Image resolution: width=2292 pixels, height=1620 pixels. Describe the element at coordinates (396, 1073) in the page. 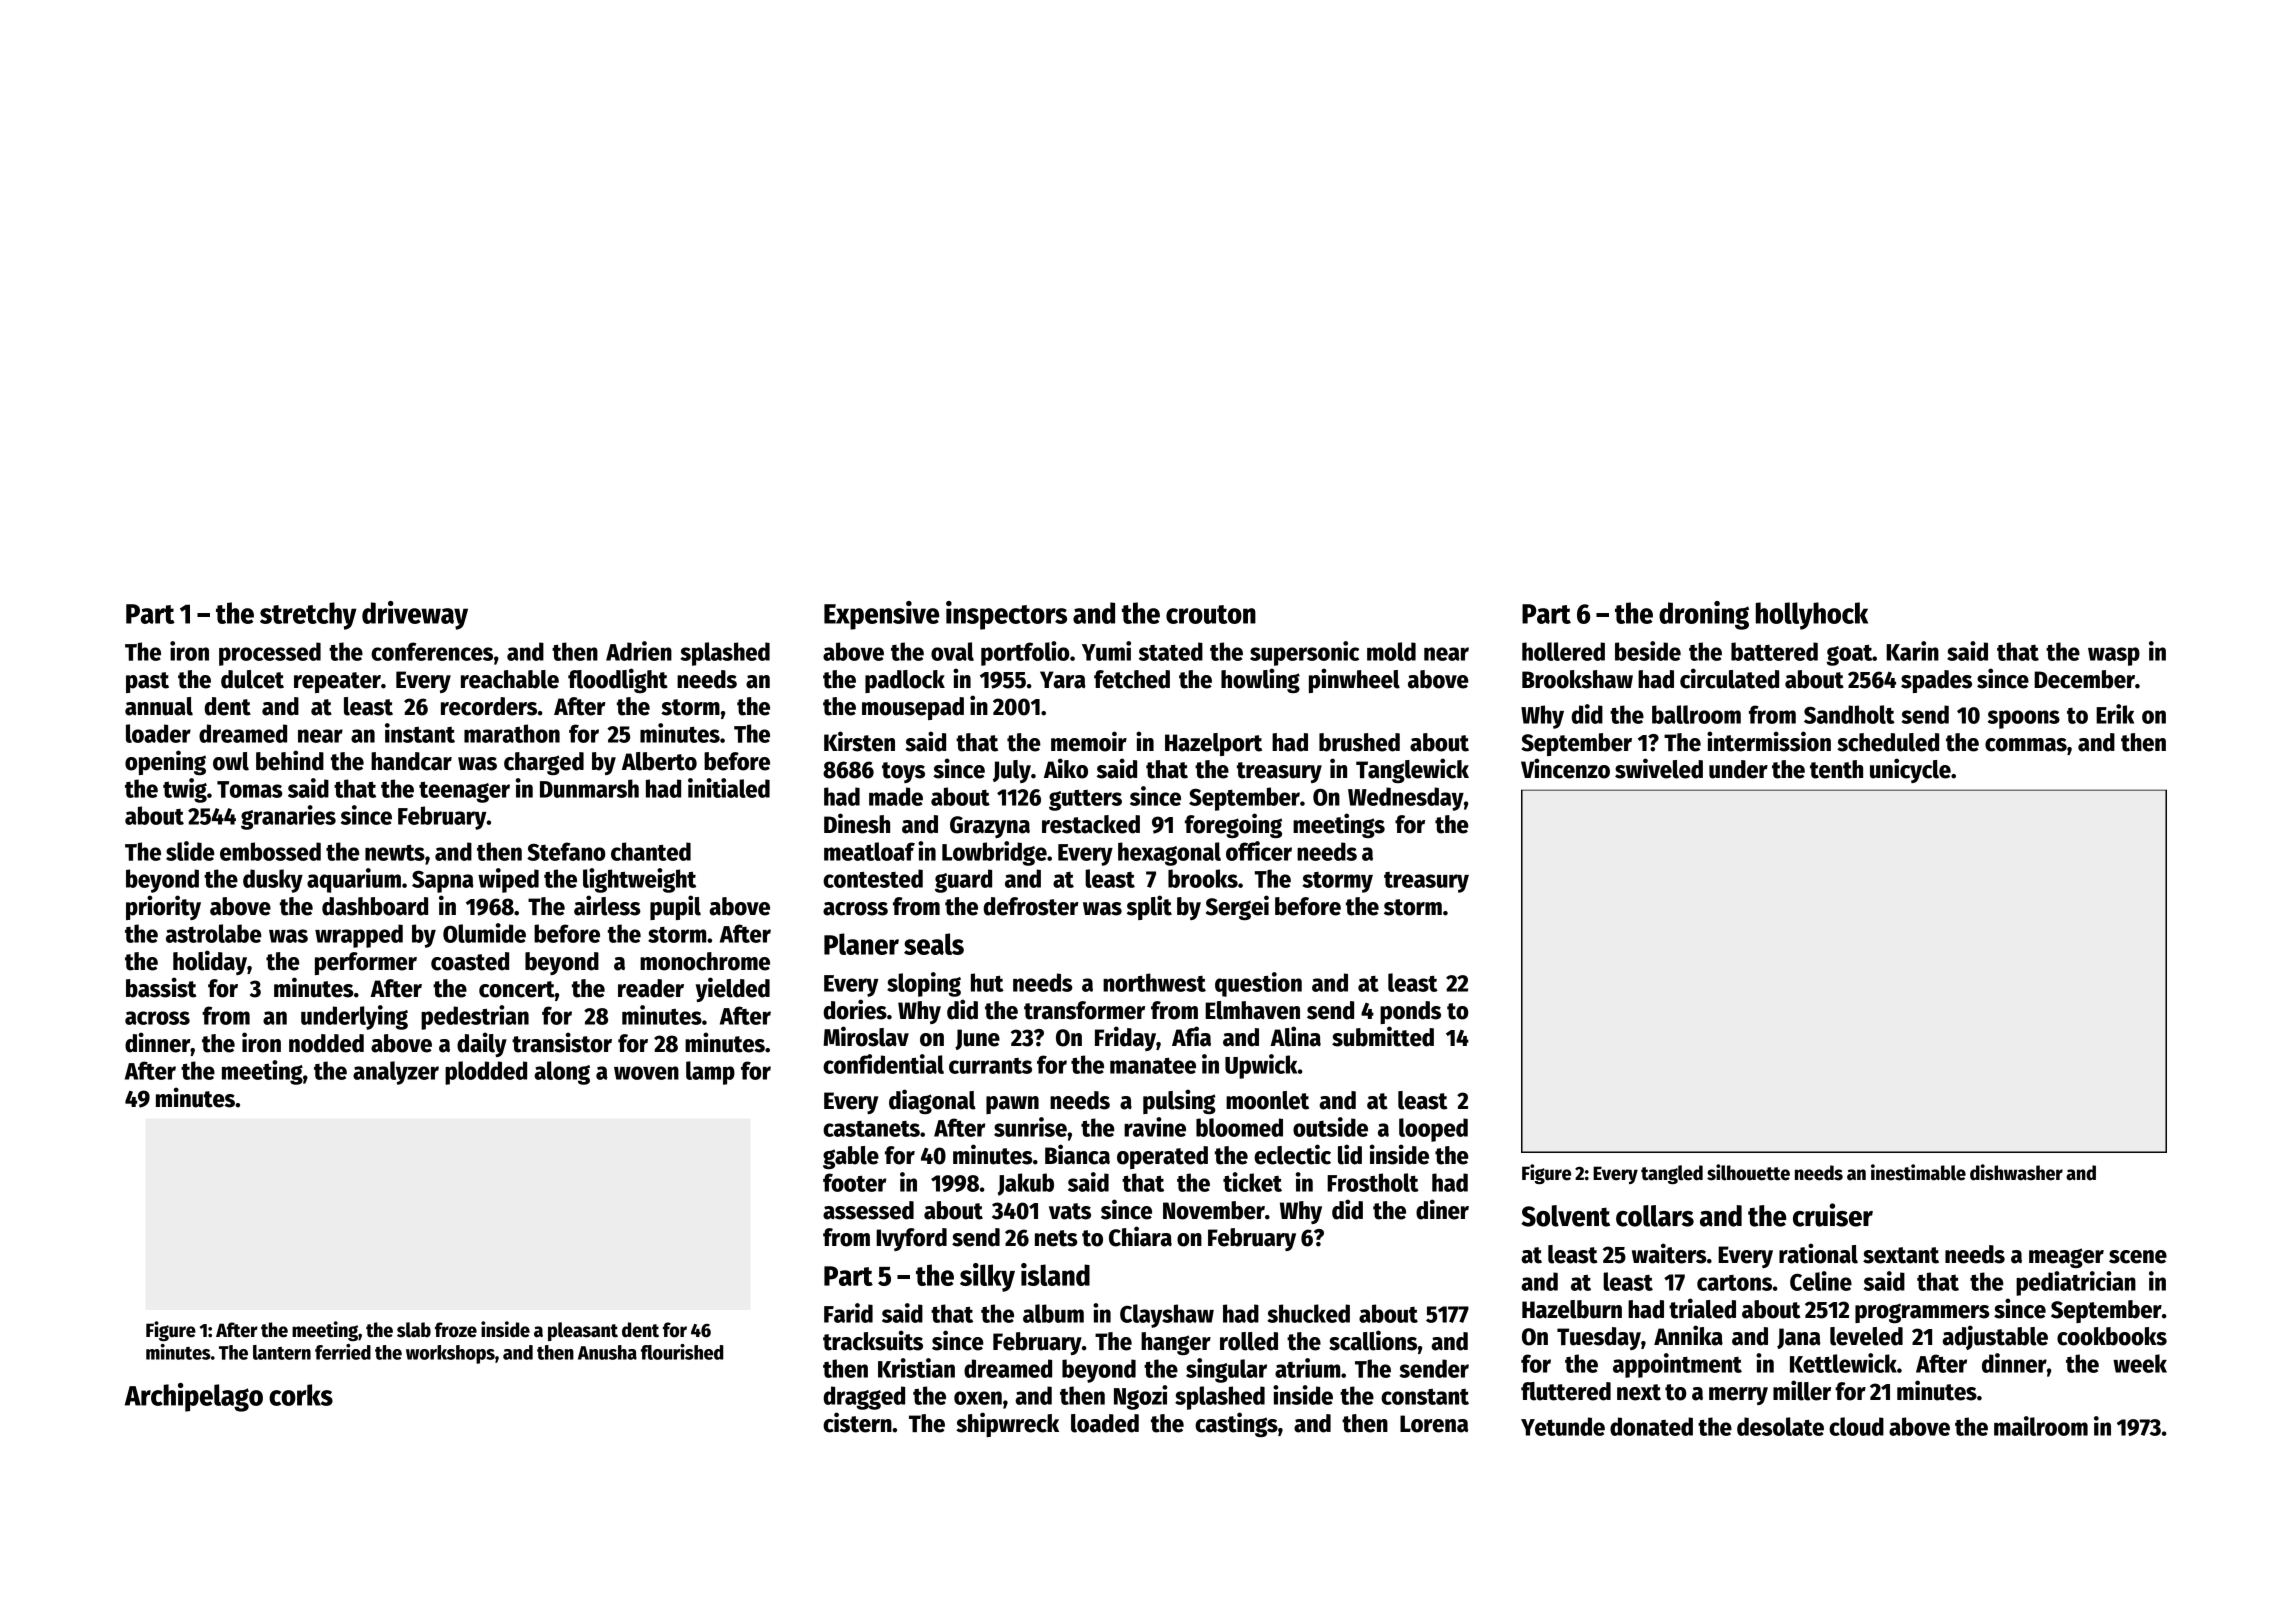

I see `analyzer` at that location.
